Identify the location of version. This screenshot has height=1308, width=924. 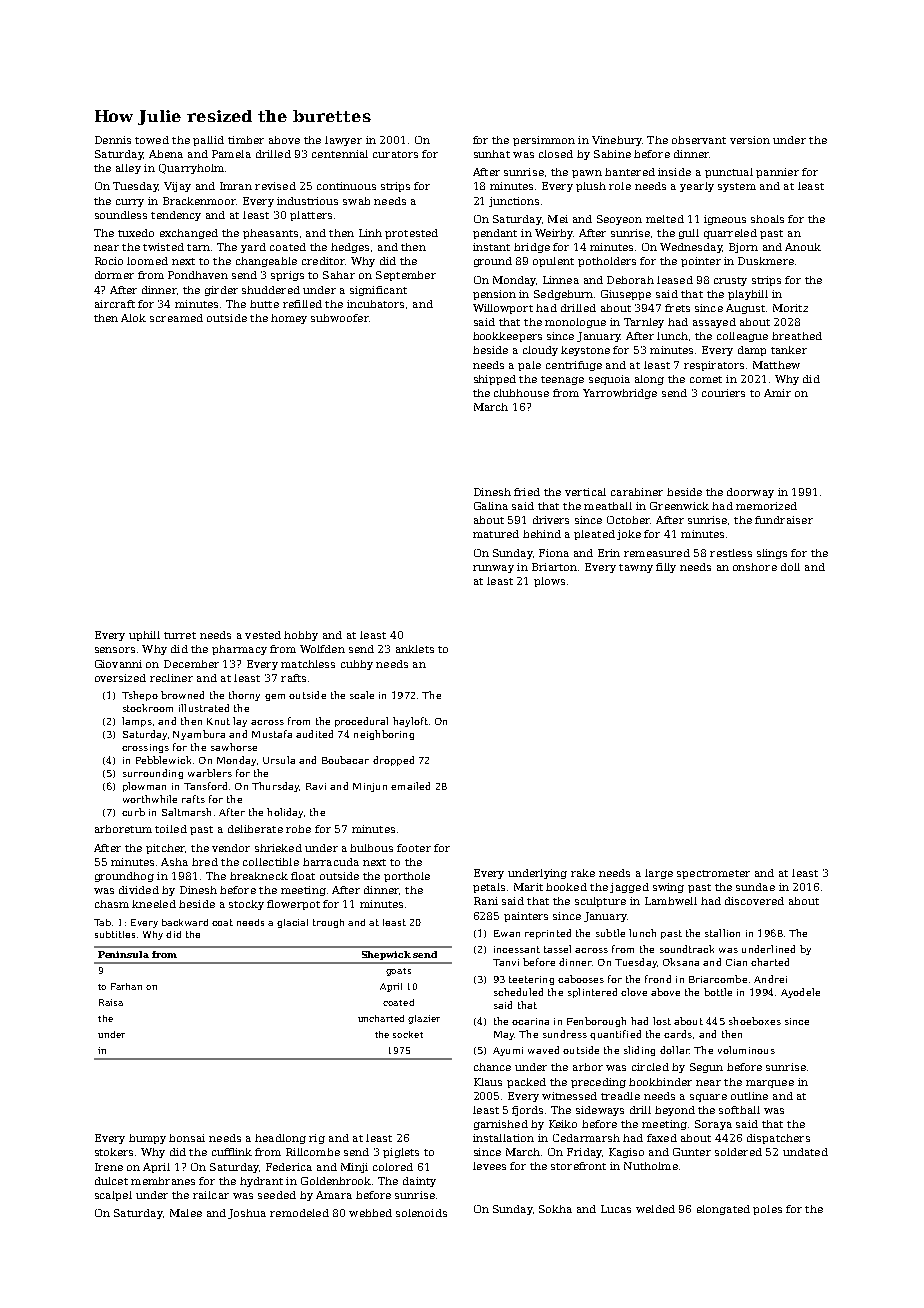
(750, 140).
